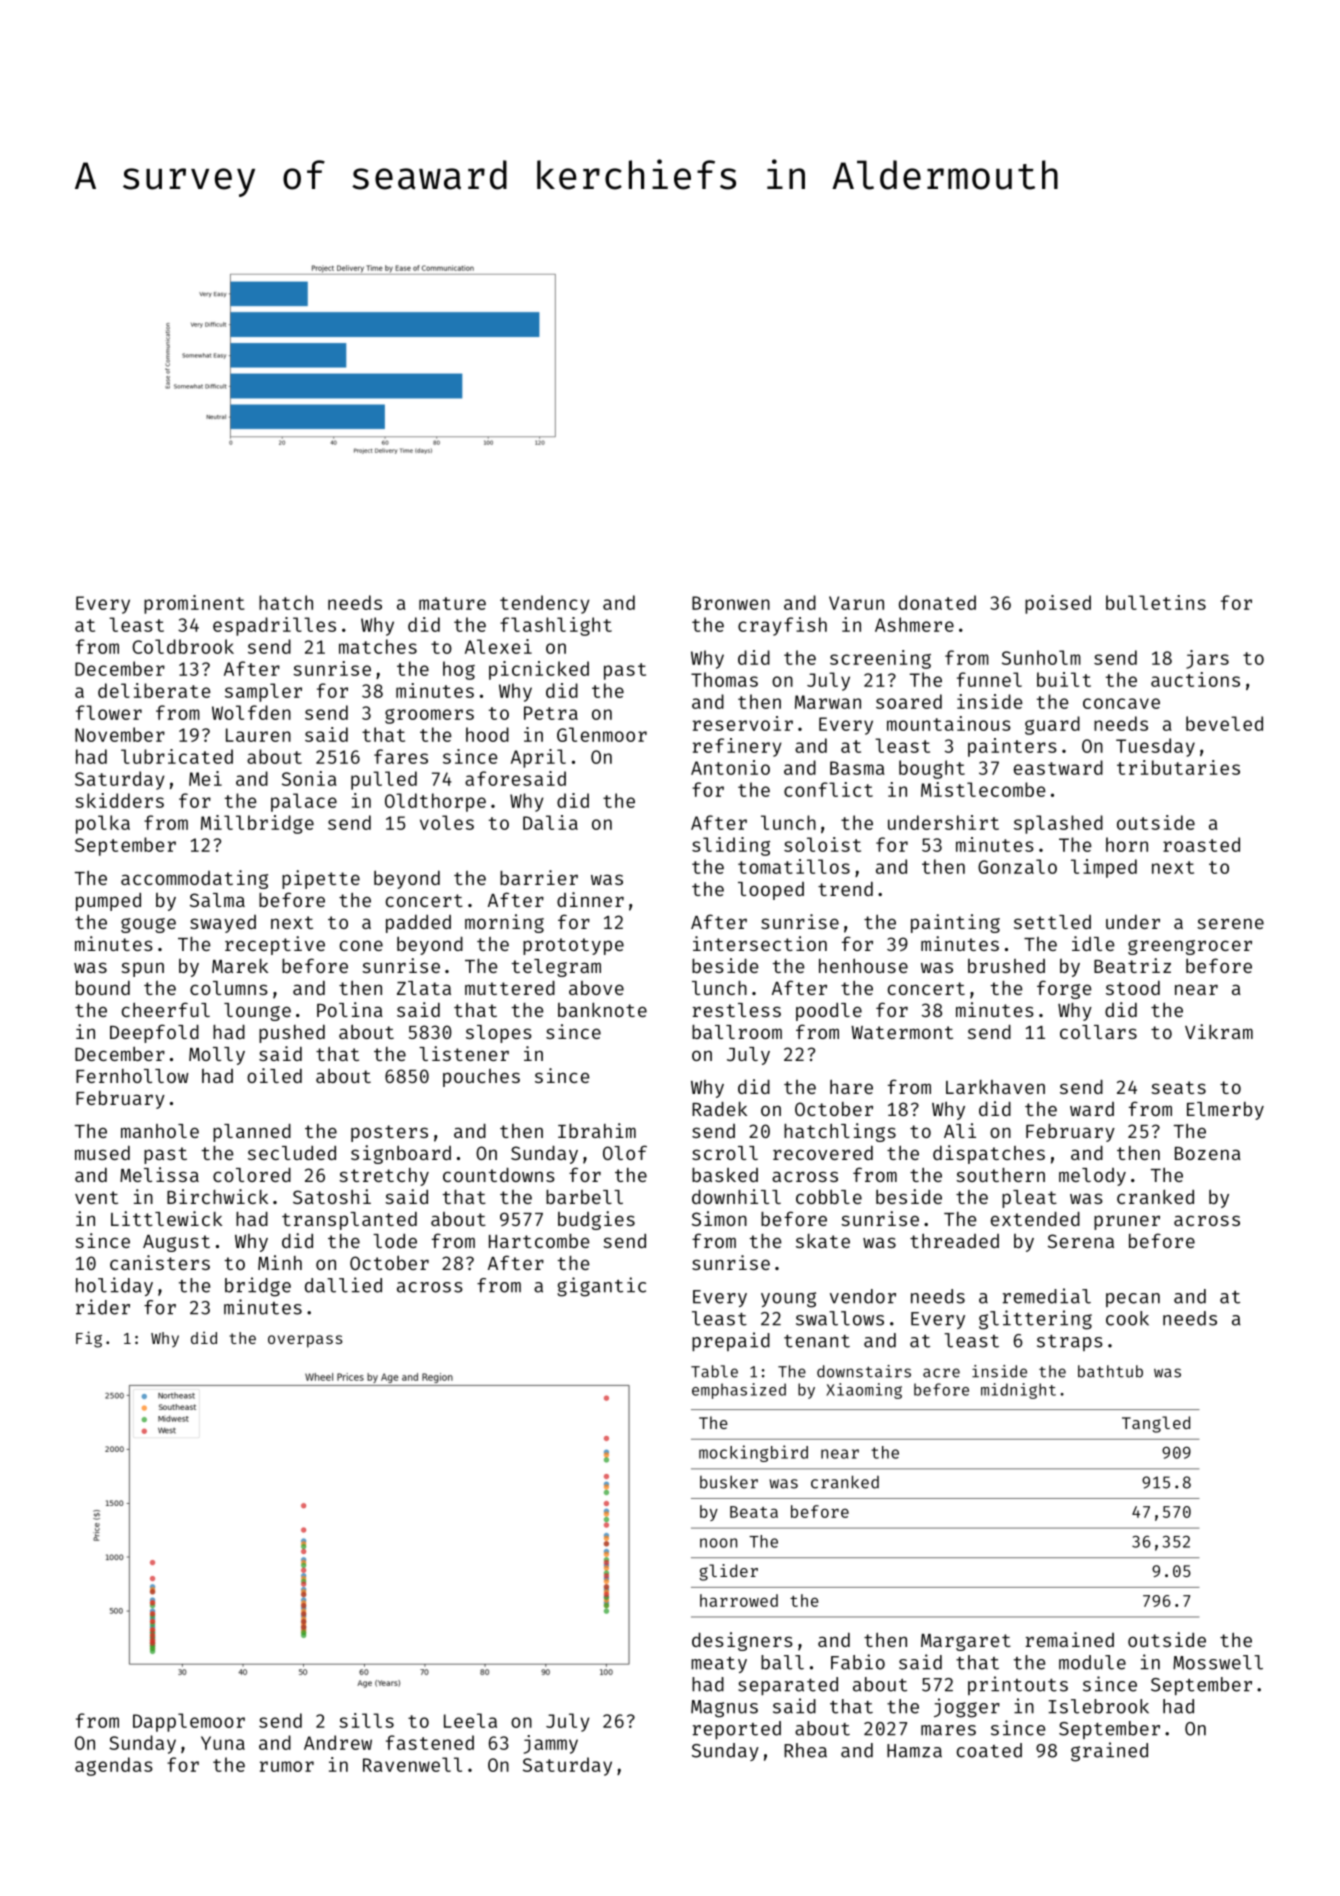  What do you see at coordinates (424, 988) in the screenshot?
I see `Zlata` at bounding box center [424, 988].
